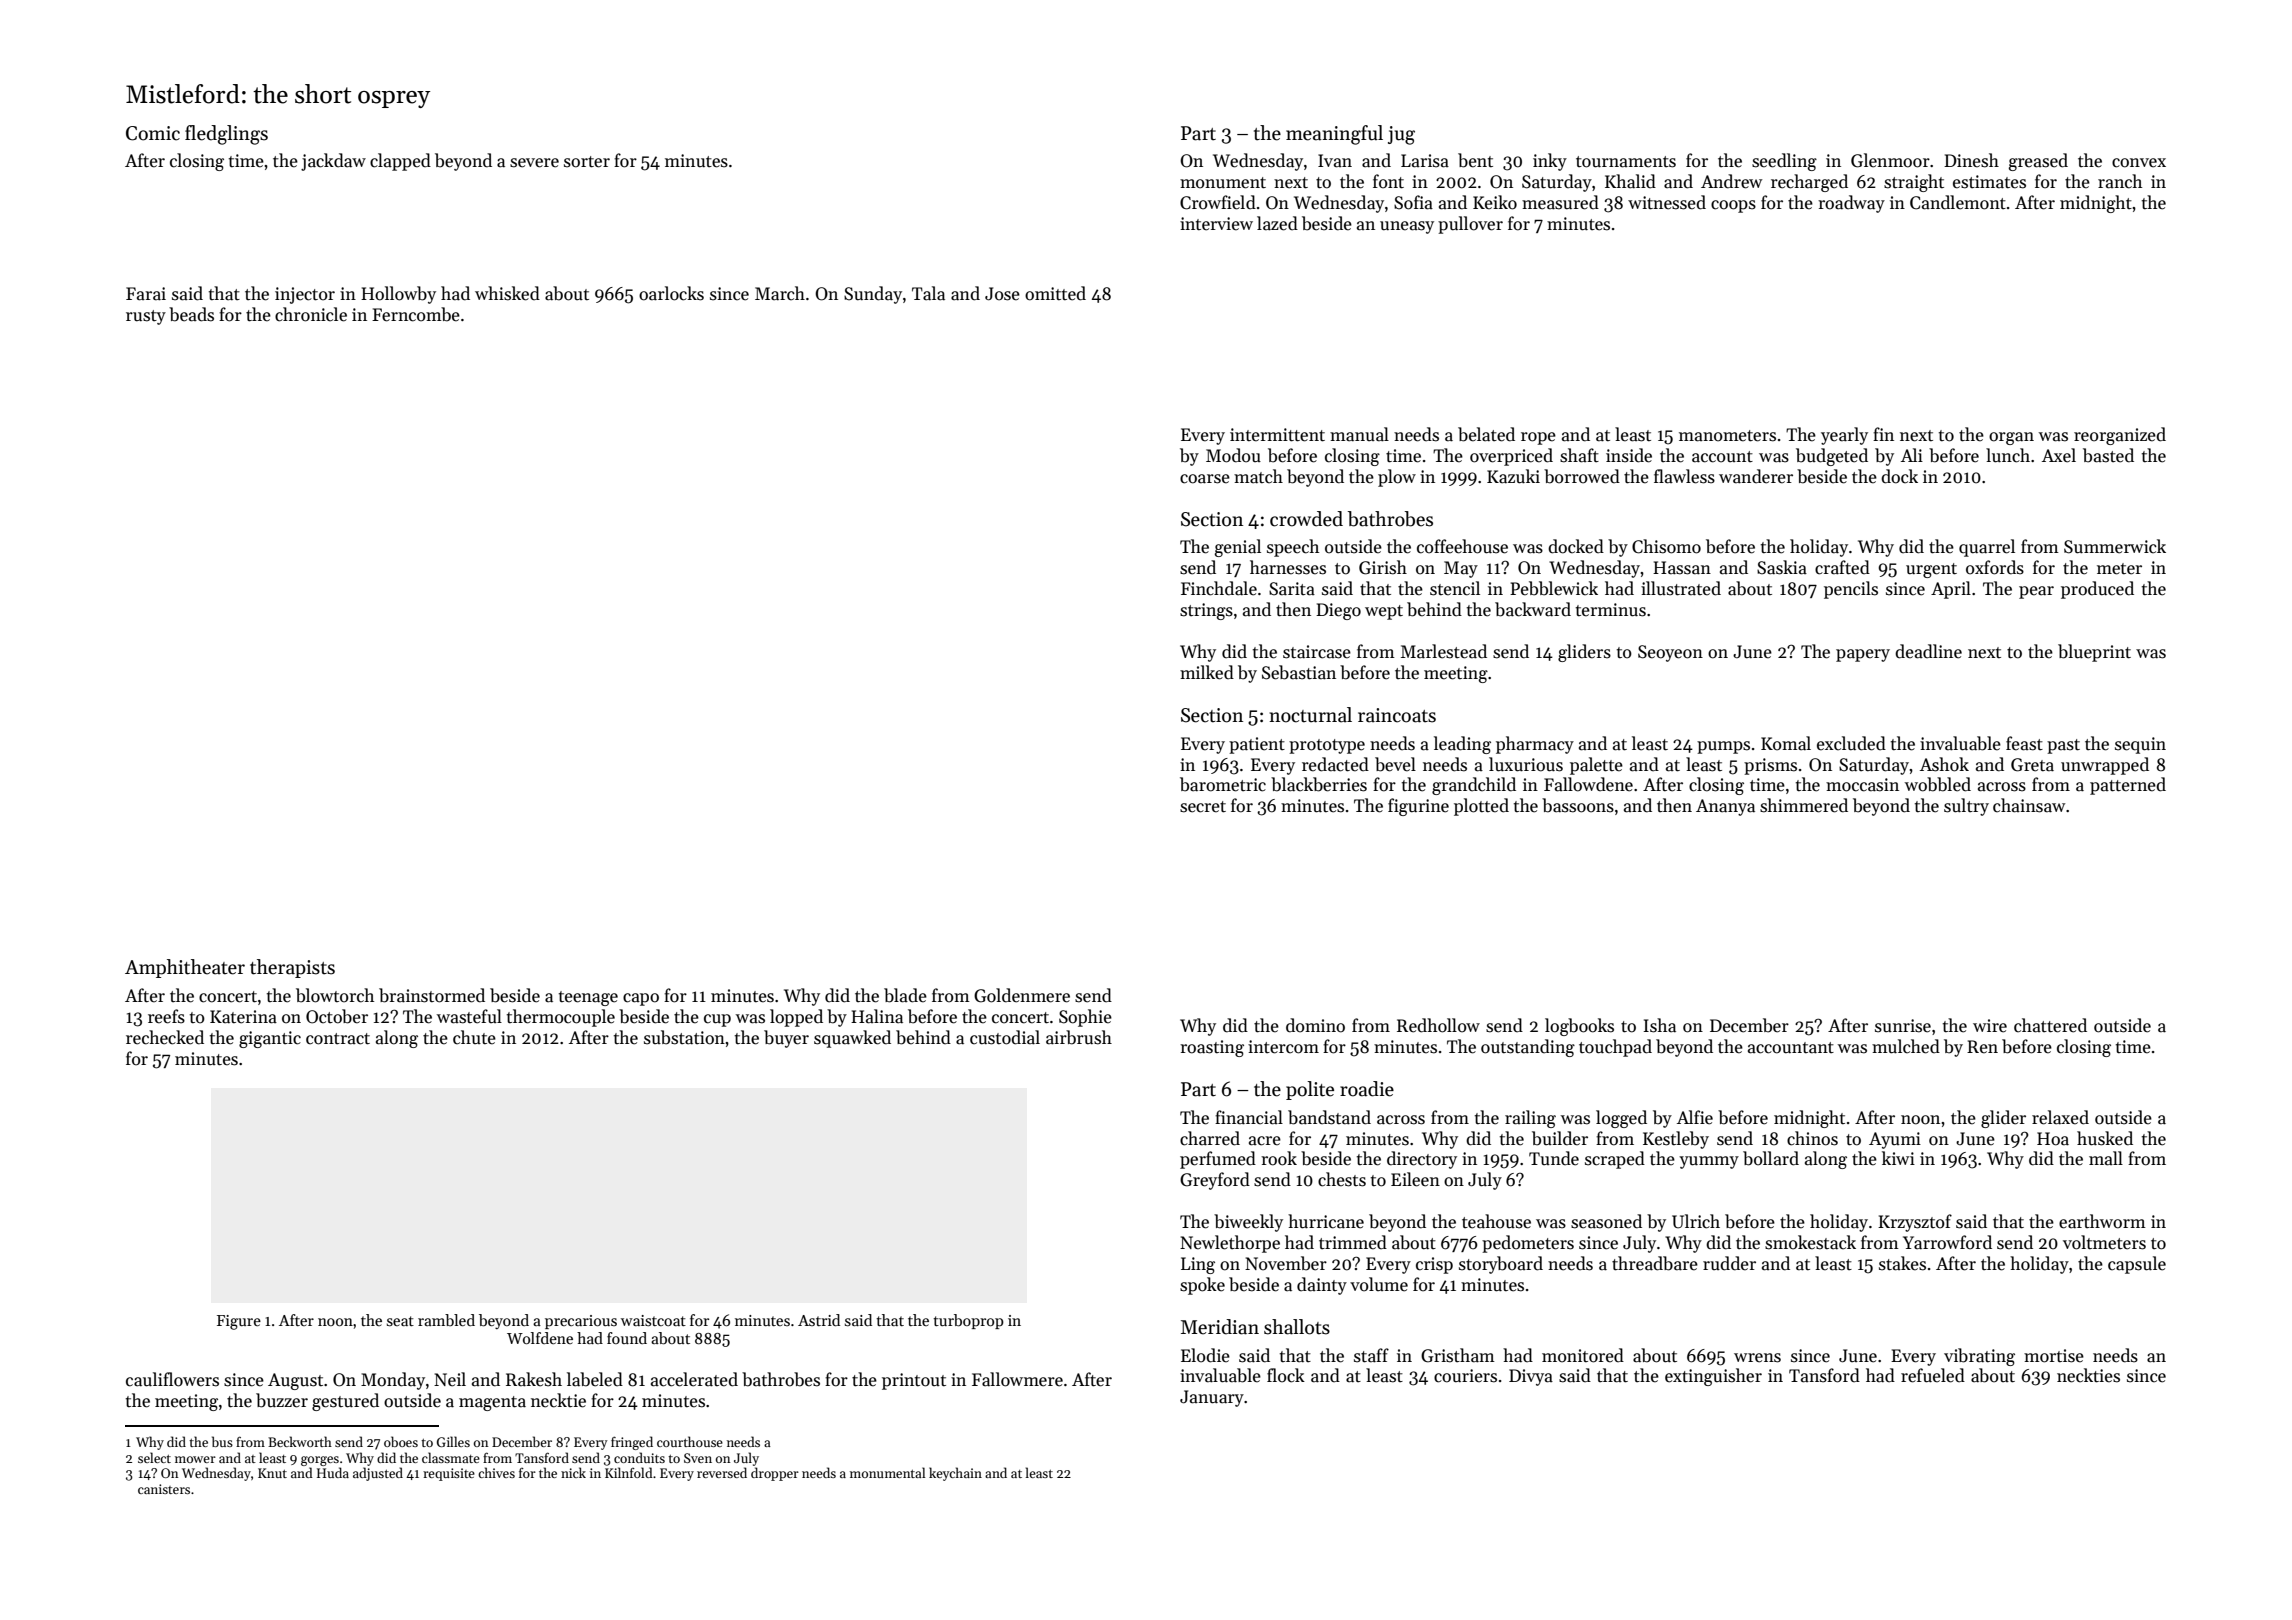  Describe the element at coordinates (153, 133) in the page. I see `Comic` at that location.
